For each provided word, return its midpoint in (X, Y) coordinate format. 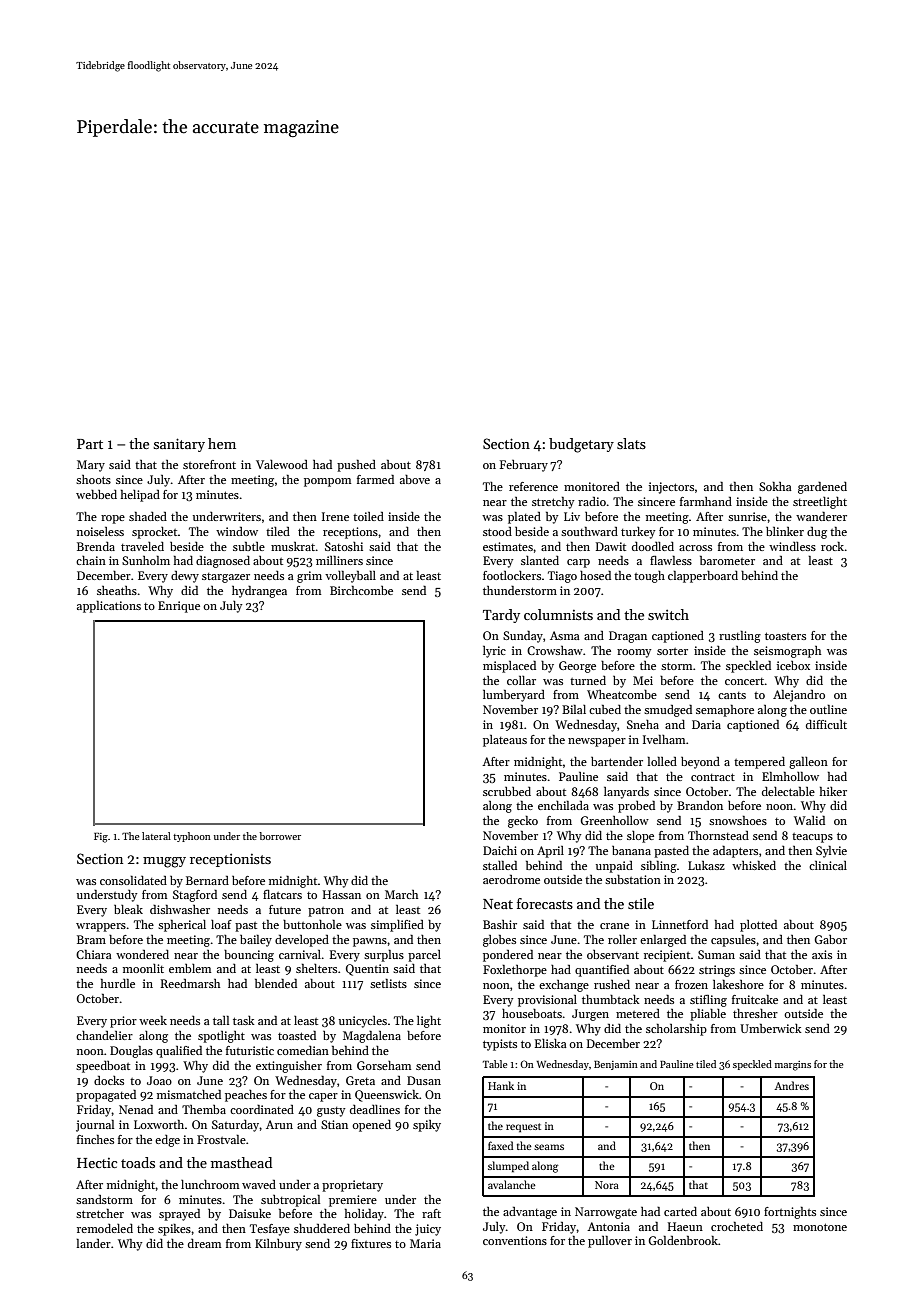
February (524, 466)
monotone (820, 1227)
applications (109, 607)
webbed (96, 494)
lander (94, 1243)
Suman (716, 954)
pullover (610, 1242)
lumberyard (514, 696)
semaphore (725, 711)
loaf (221, 924)
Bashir (500, 924)
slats (631, 443)
